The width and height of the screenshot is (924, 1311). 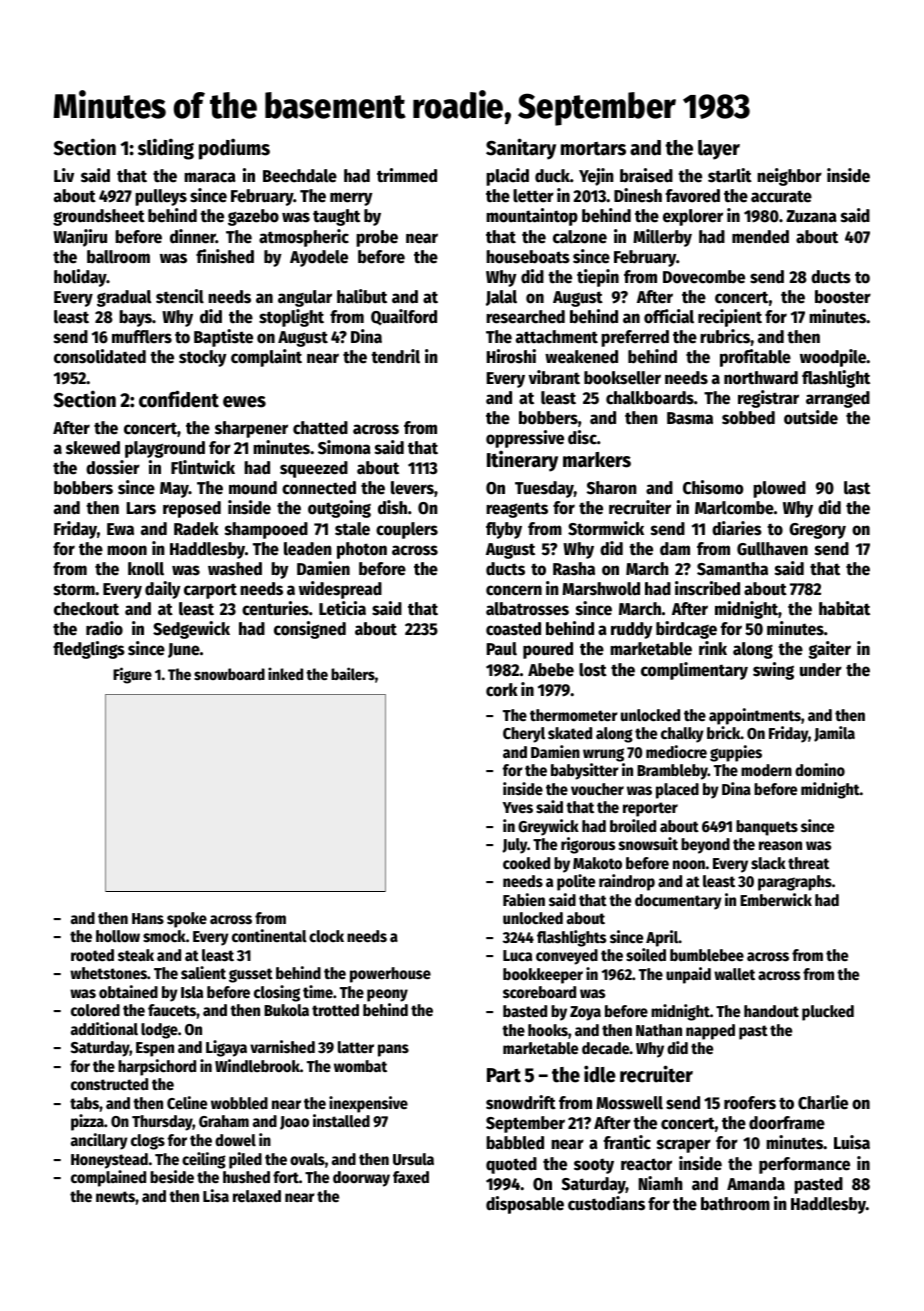 What do you see at coordinates (340, 590) in the screenshot?
I see `widespread` at bounding box center [340, 590].
